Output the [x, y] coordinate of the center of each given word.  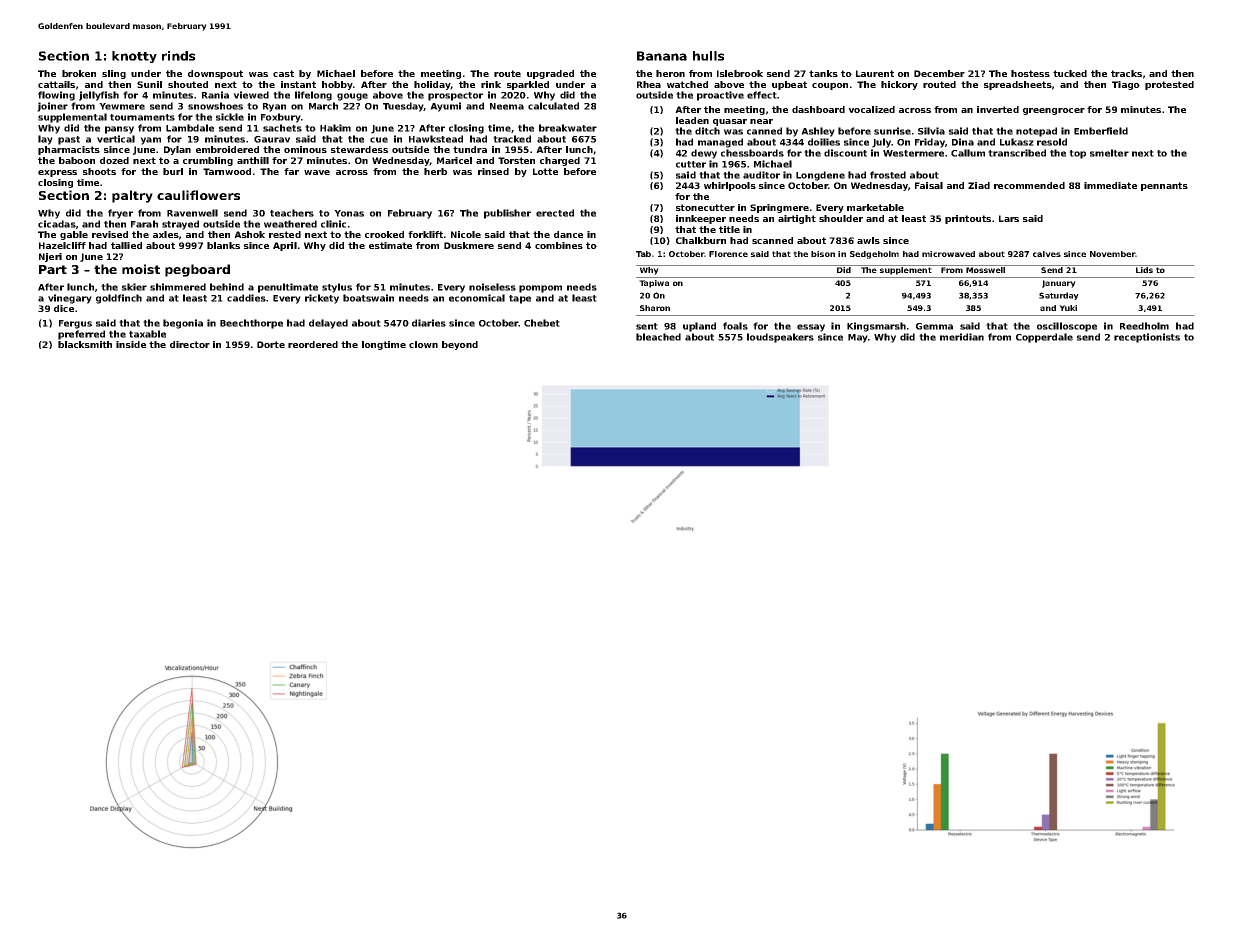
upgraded [550, 74]
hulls [708, 56]
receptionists [1147, 338]
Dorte [271, 344]
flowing [56, 96]
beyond [460, 345]
